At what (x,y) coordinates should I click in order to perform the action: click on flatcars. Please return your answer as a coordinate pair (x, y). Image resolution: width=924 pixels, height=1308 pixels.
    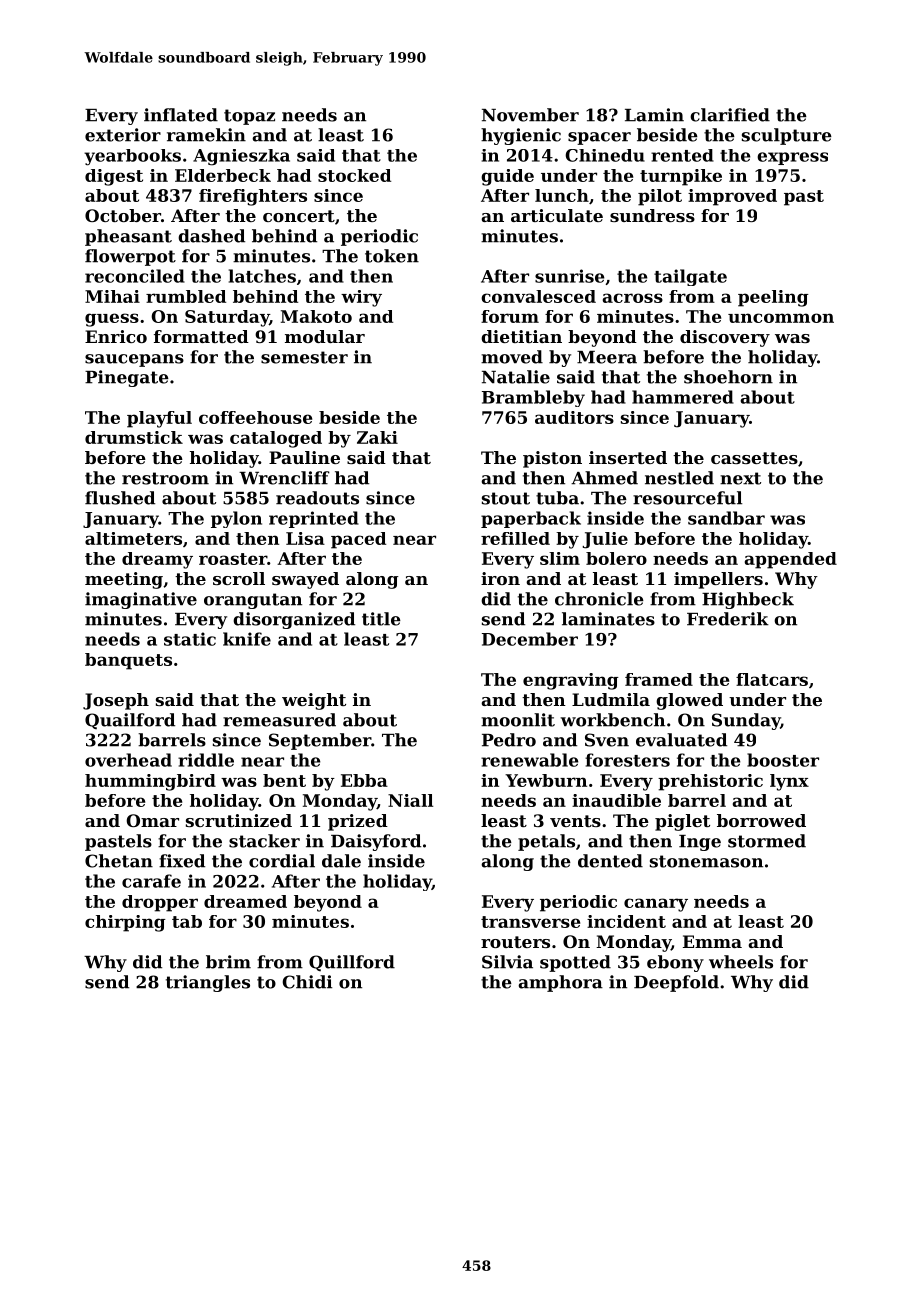
    Looking at the image, I should click on (772, 679).
